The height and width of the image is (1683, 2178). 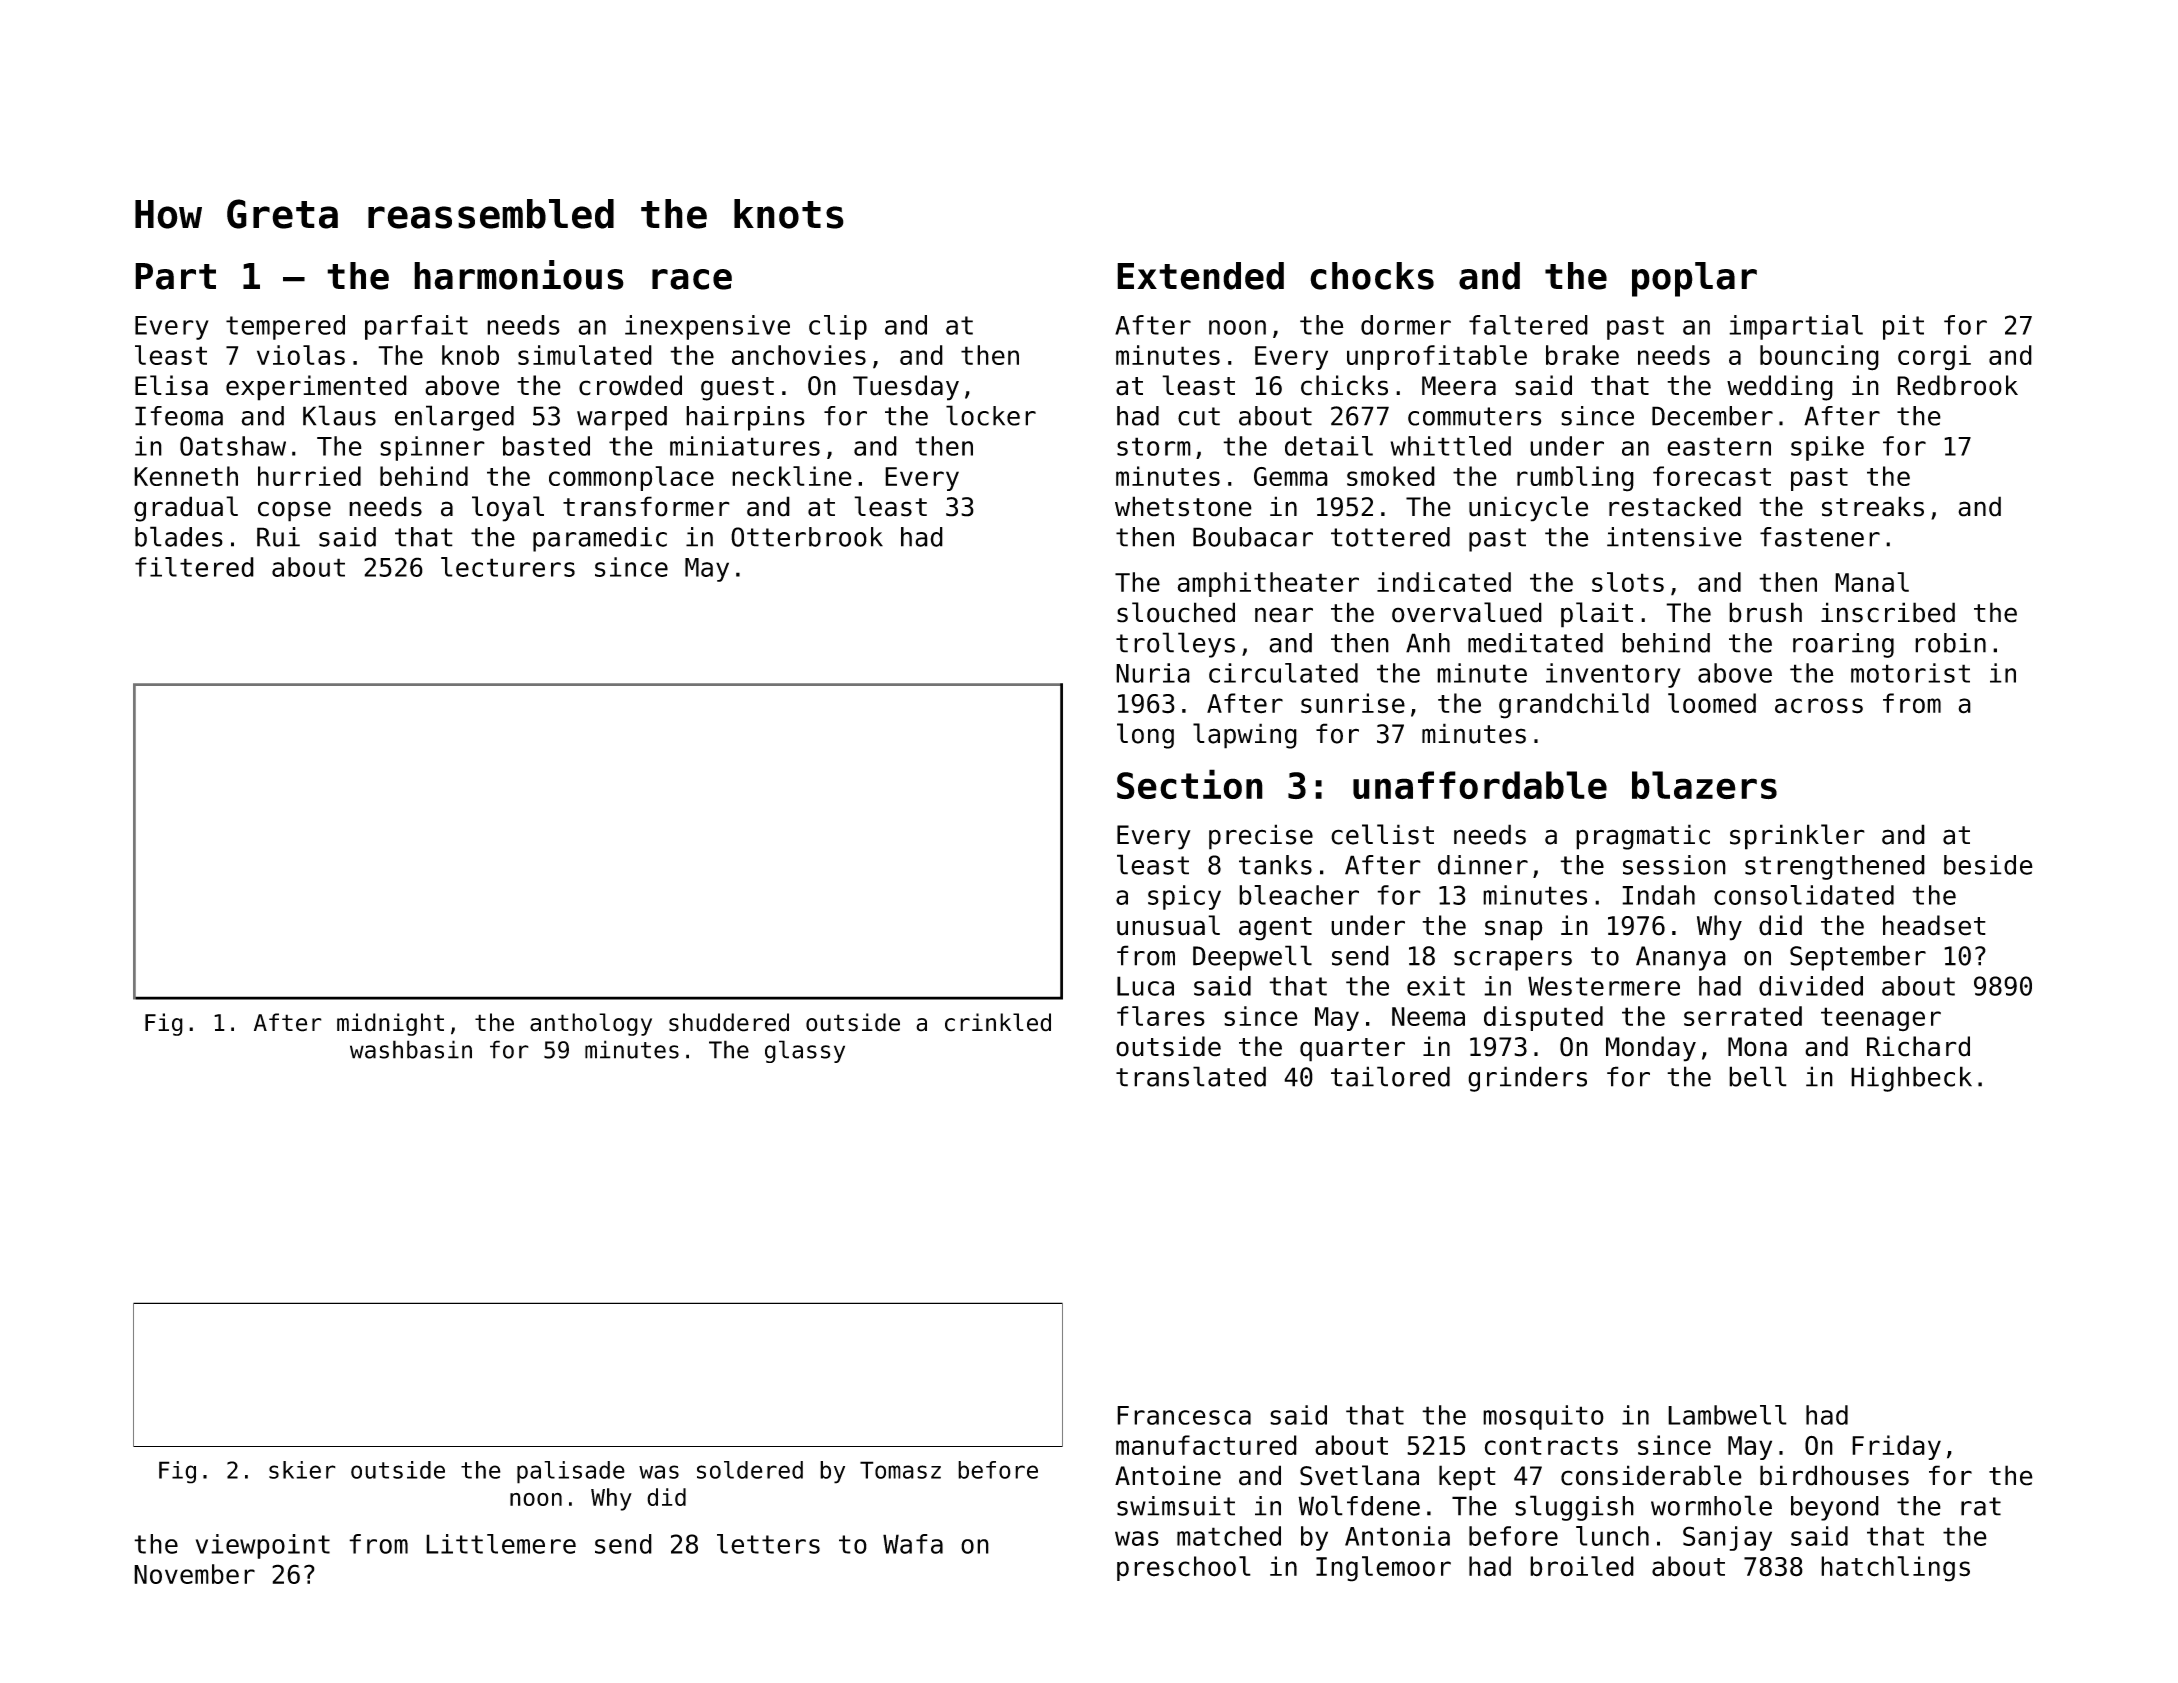 I want to click on washbasin, so click(x=411, y=1049).
